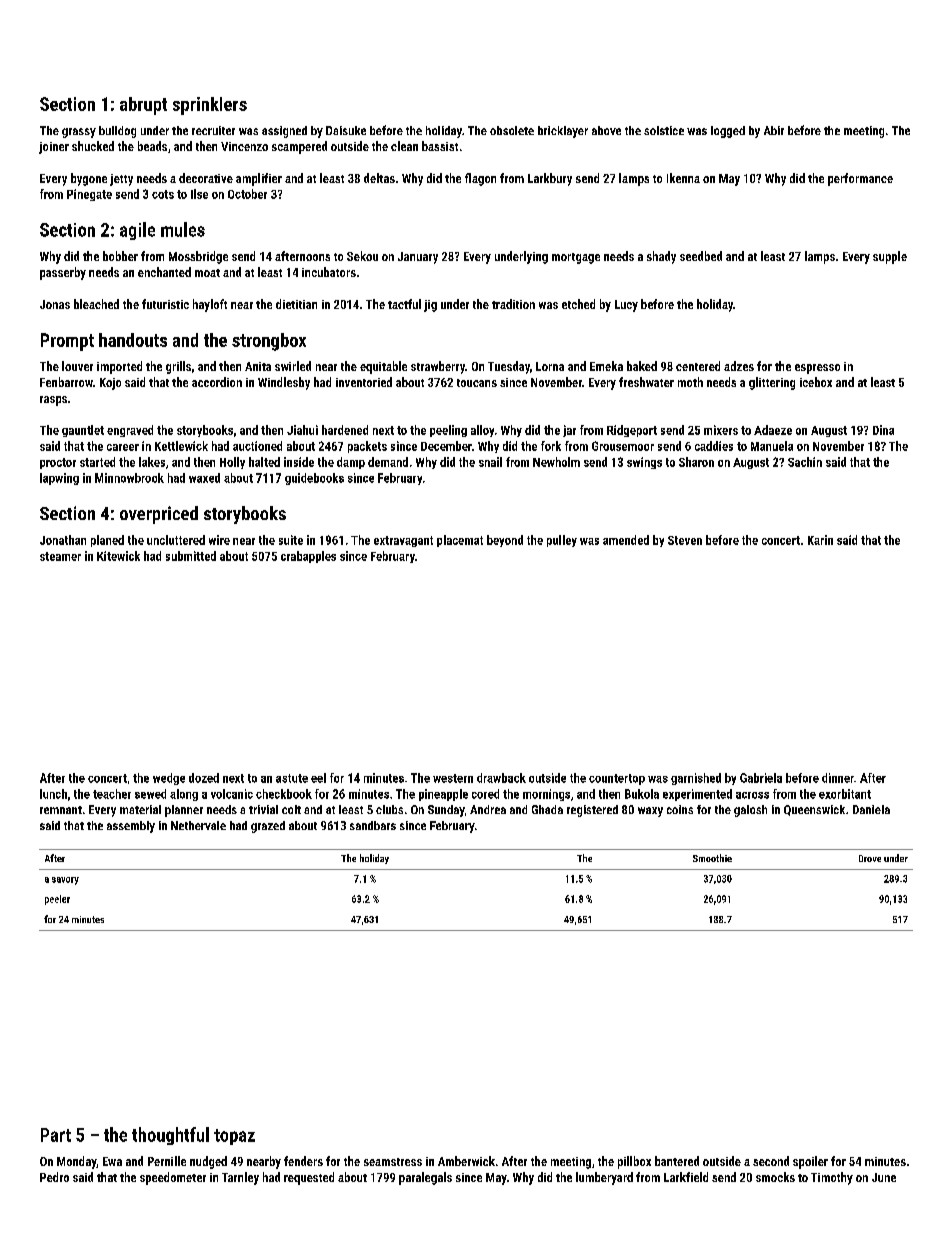 Image resolution: width=952 pixels, height=1233 pixels. Describe the element at coordinates (210, 106) in the screenshot. I see `sprinklers` at that location.
